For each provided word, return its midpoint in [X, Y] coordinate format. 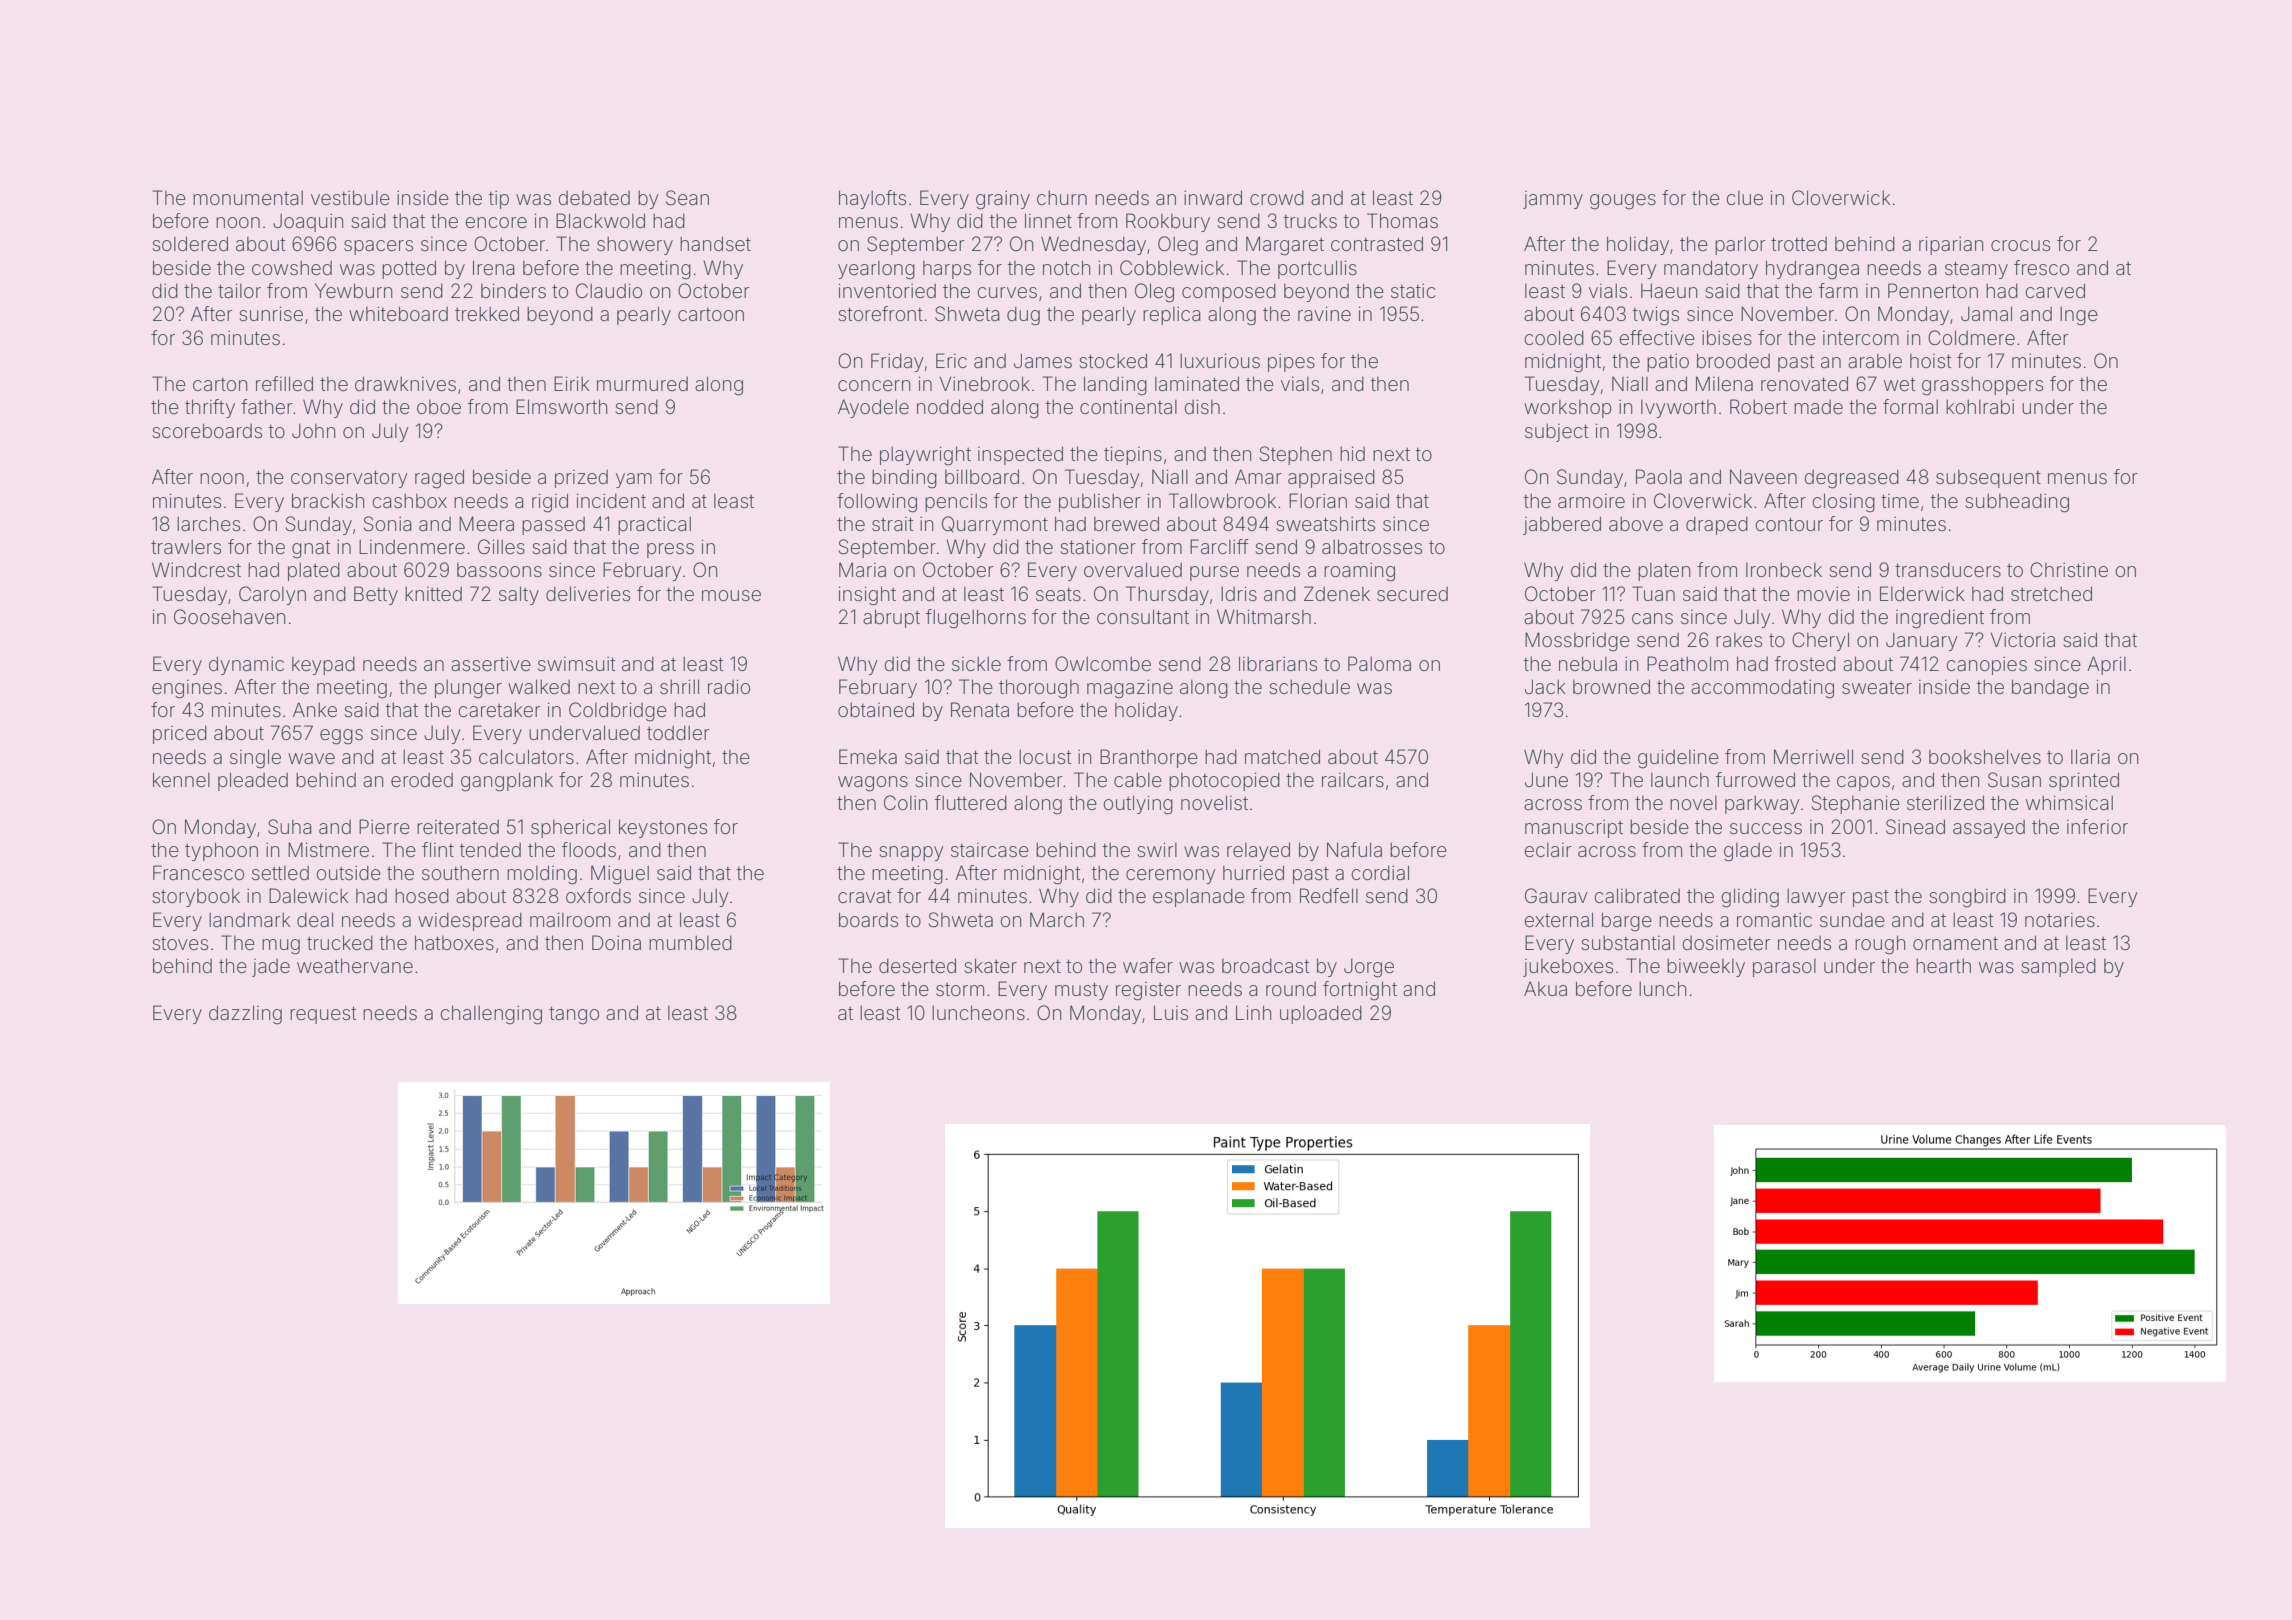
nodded [950, 406]
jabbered [1562, 525]
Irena [494, 267]
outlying [1138, 805]
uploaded [1321, 1015]
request [323, 1015]
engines [187, 689]
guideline [1678, 759]
